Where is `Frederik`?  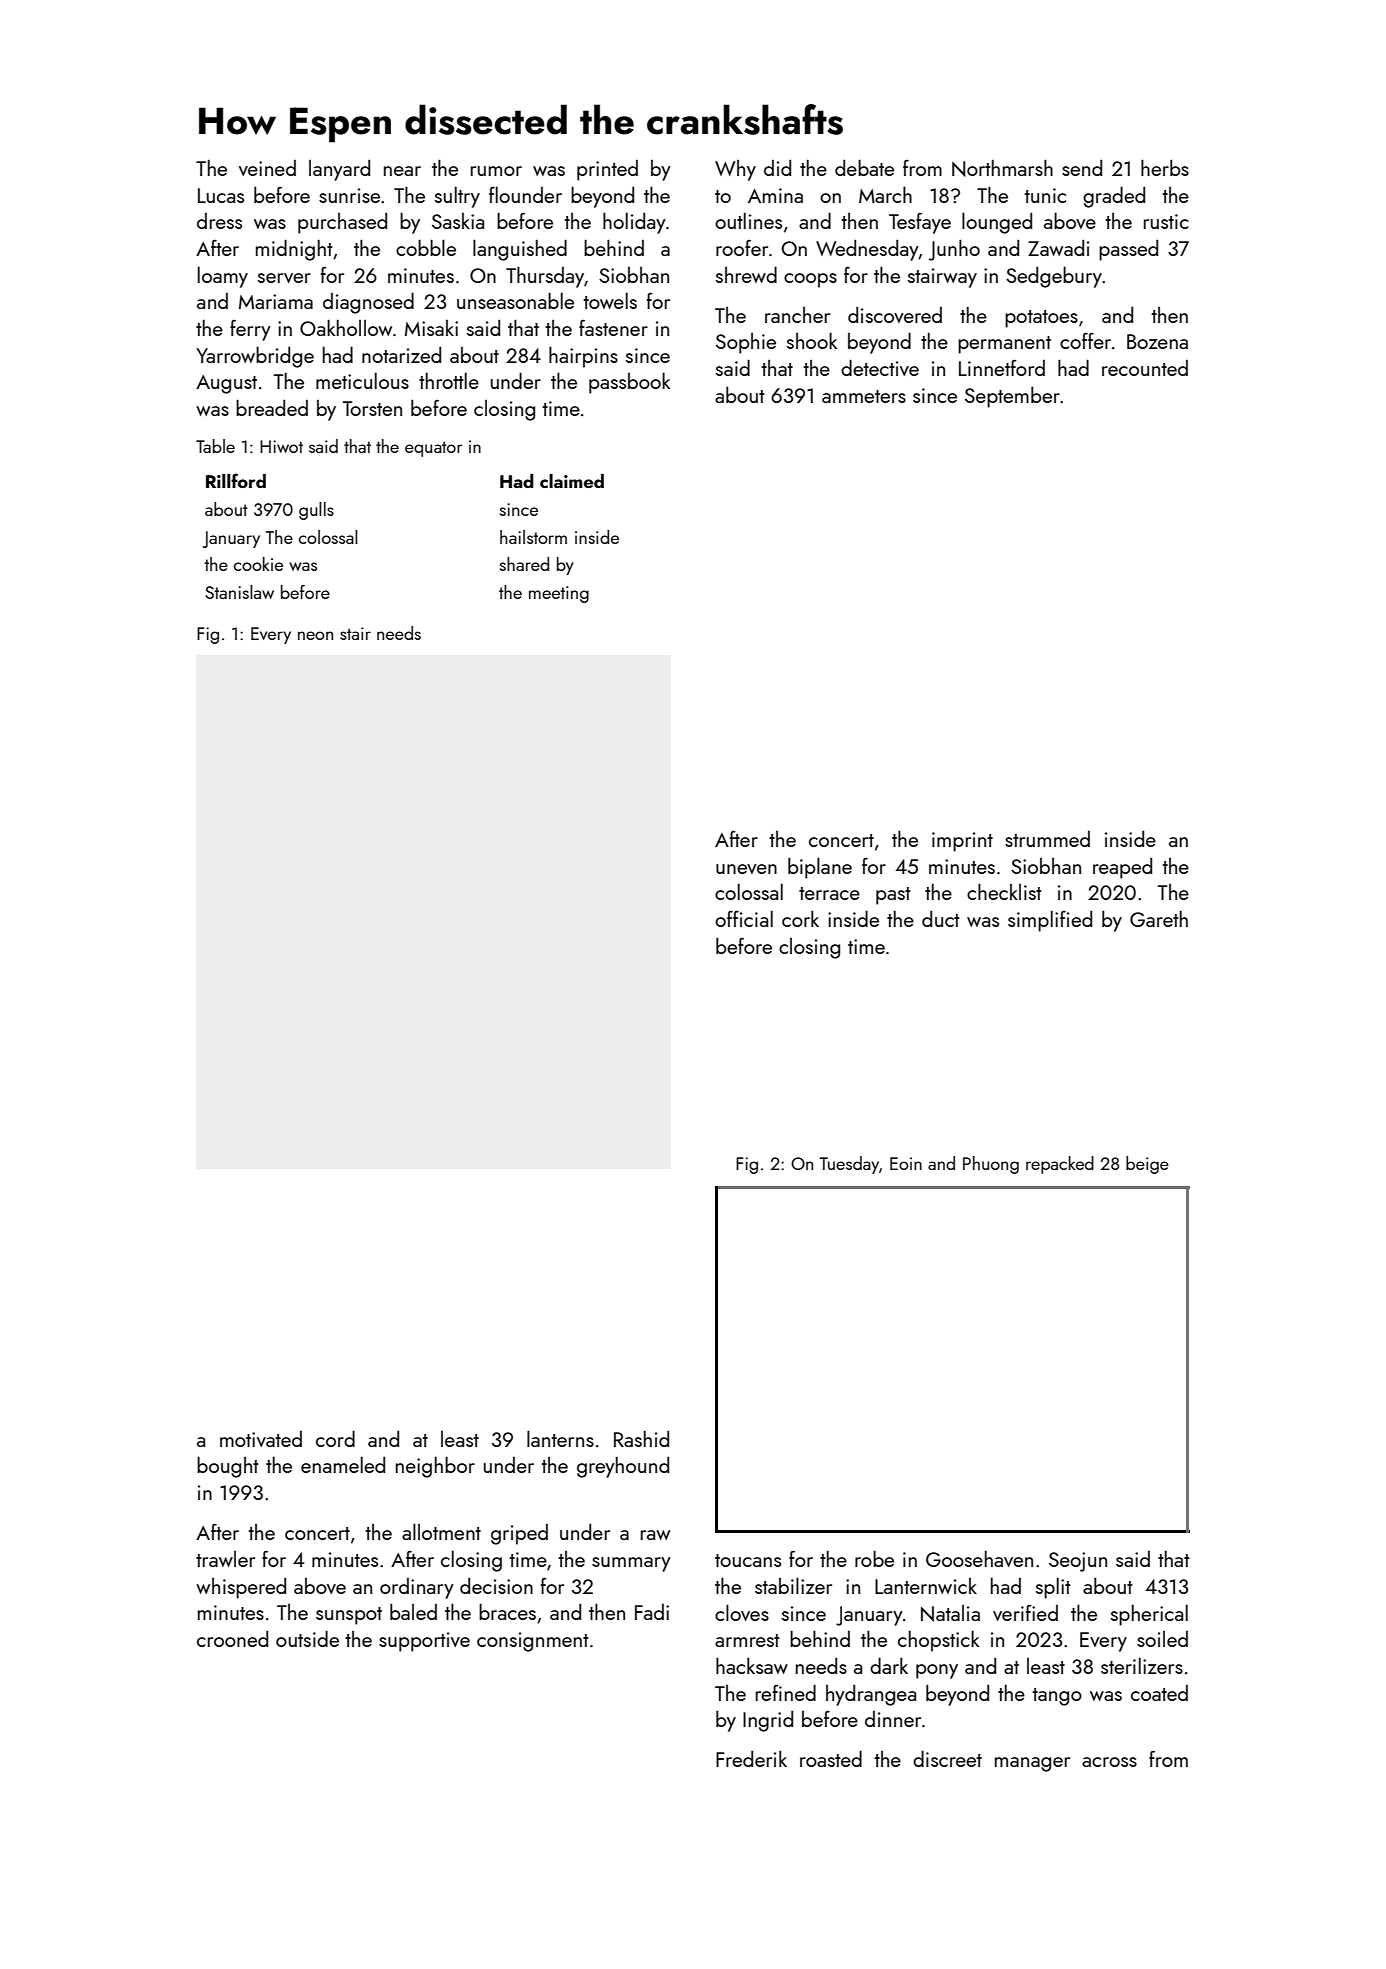 Frederik is located at coordinates (751, 1758).
